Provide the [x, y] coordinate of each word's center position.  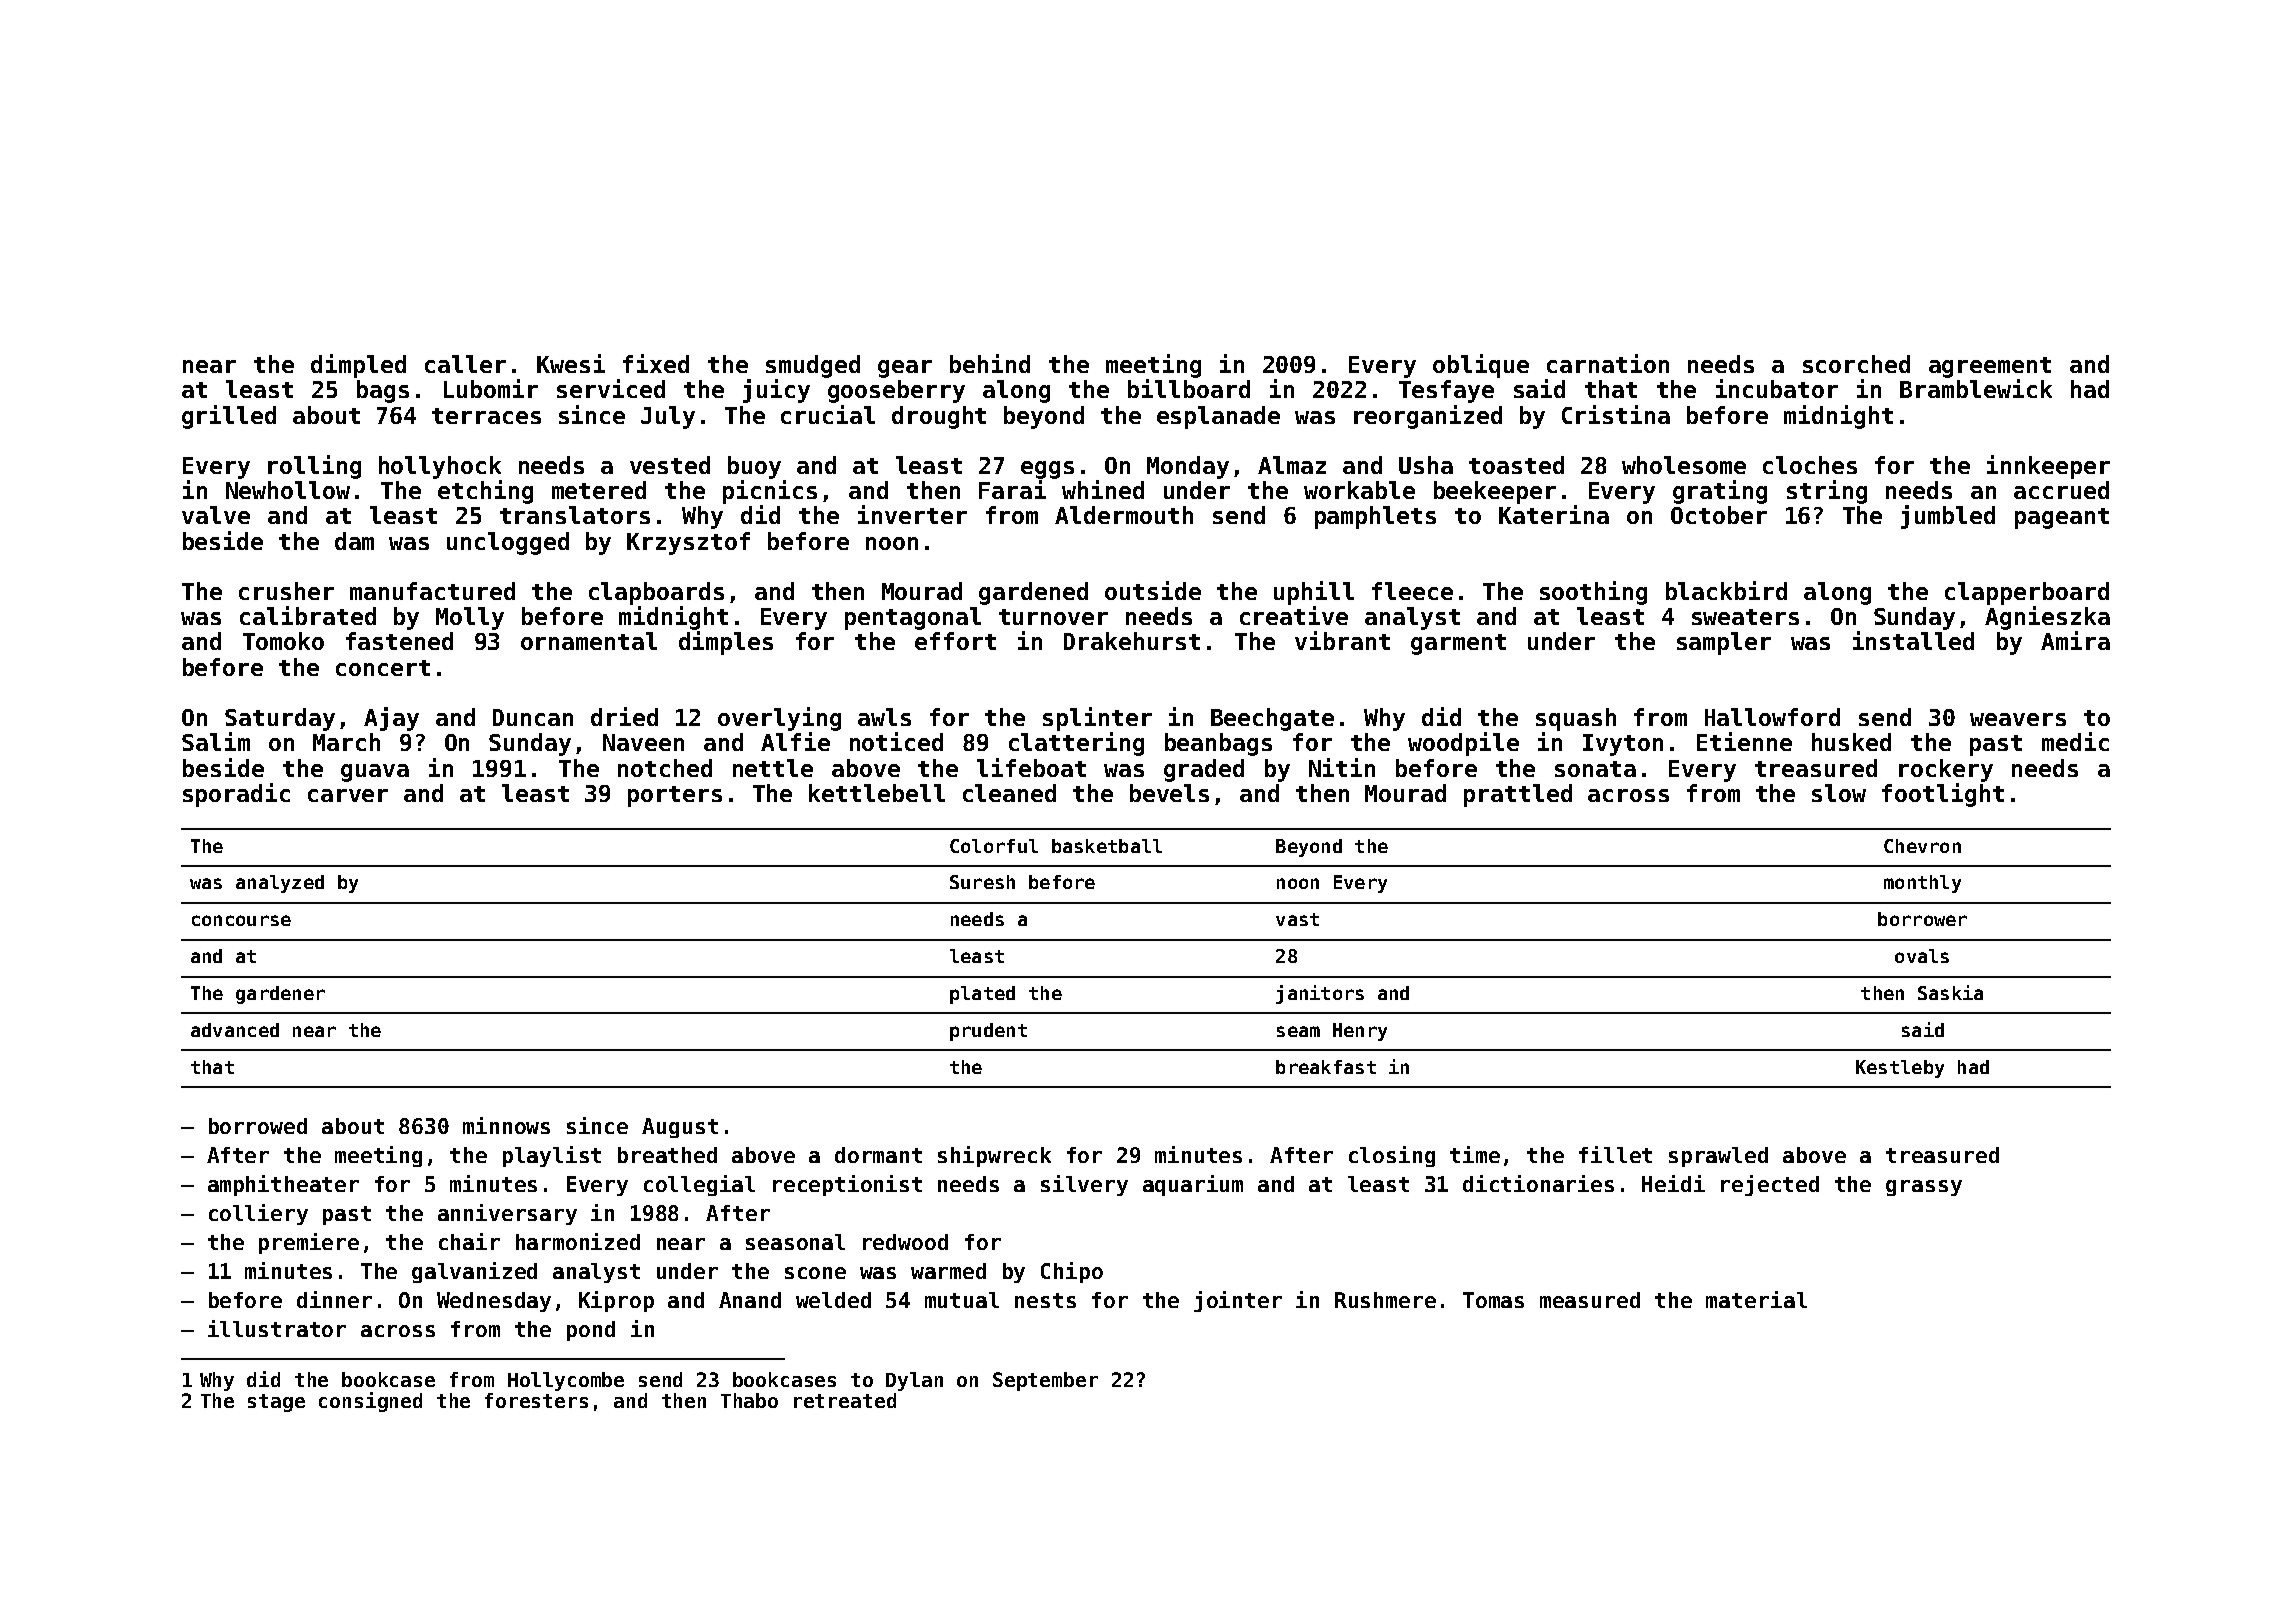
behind [990, 363]
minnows [506, 1125]
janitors [1320, 994]
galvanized [474, 1272]
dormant [878, 1155]
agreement [1990, 367]
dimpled [358, 366]
